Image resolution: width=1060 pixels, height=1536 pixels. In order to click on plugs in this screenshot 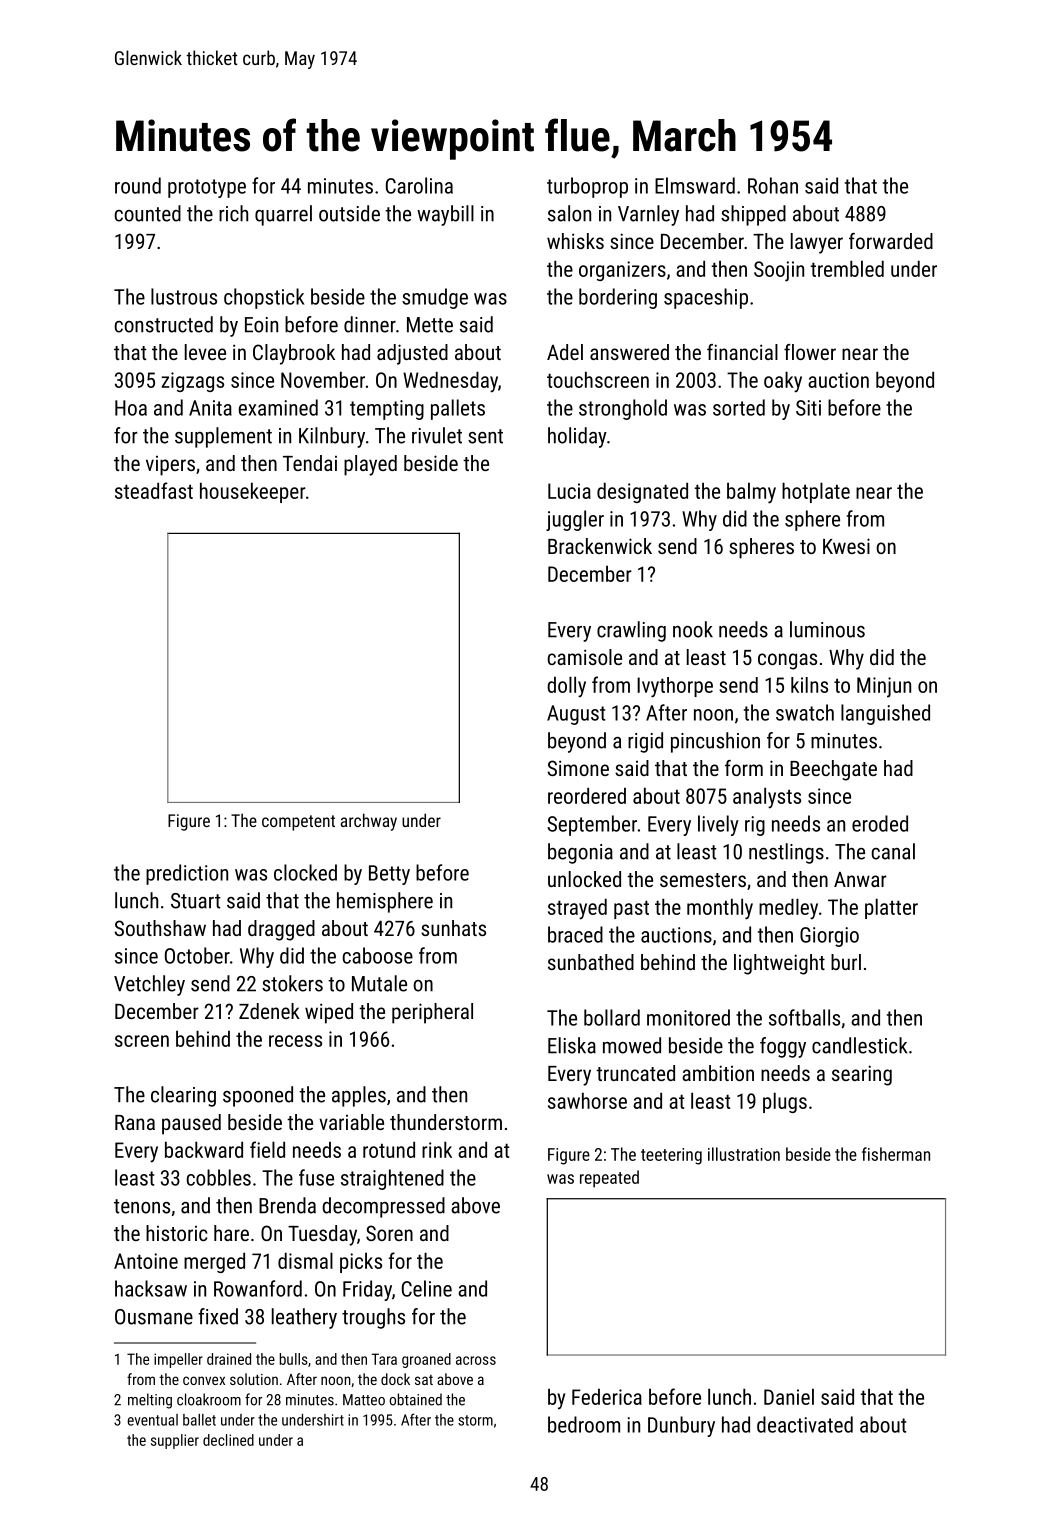, I will do `click(785, 1102)`.
